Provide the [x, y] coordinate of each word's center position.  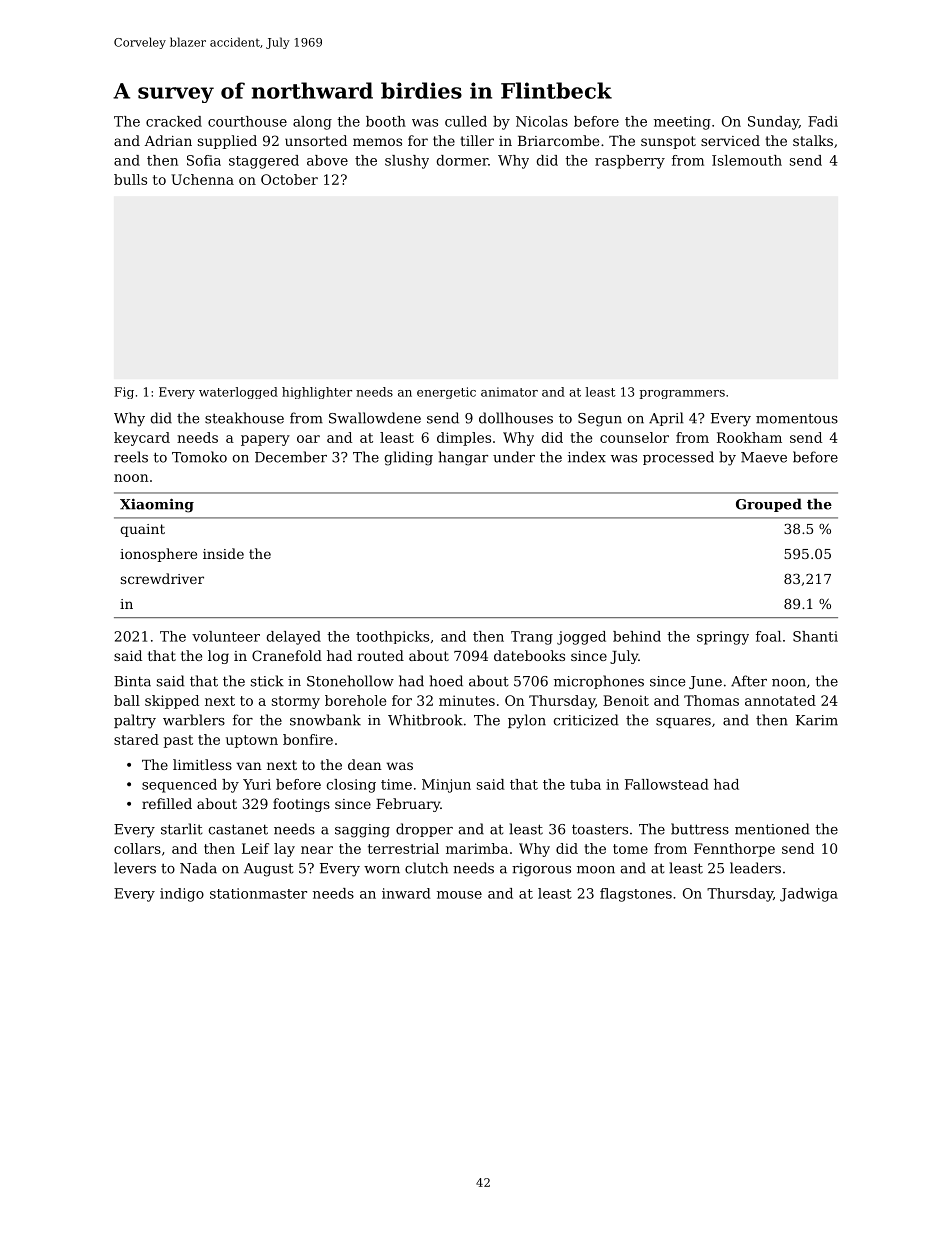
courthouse [247, 121]
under [514, 457]
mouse [459, 895]
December [291, 457]
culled [466, 121]
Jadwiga [809, 895]
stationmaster [258, 893]
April [666, 419]
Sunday [773, 123]
